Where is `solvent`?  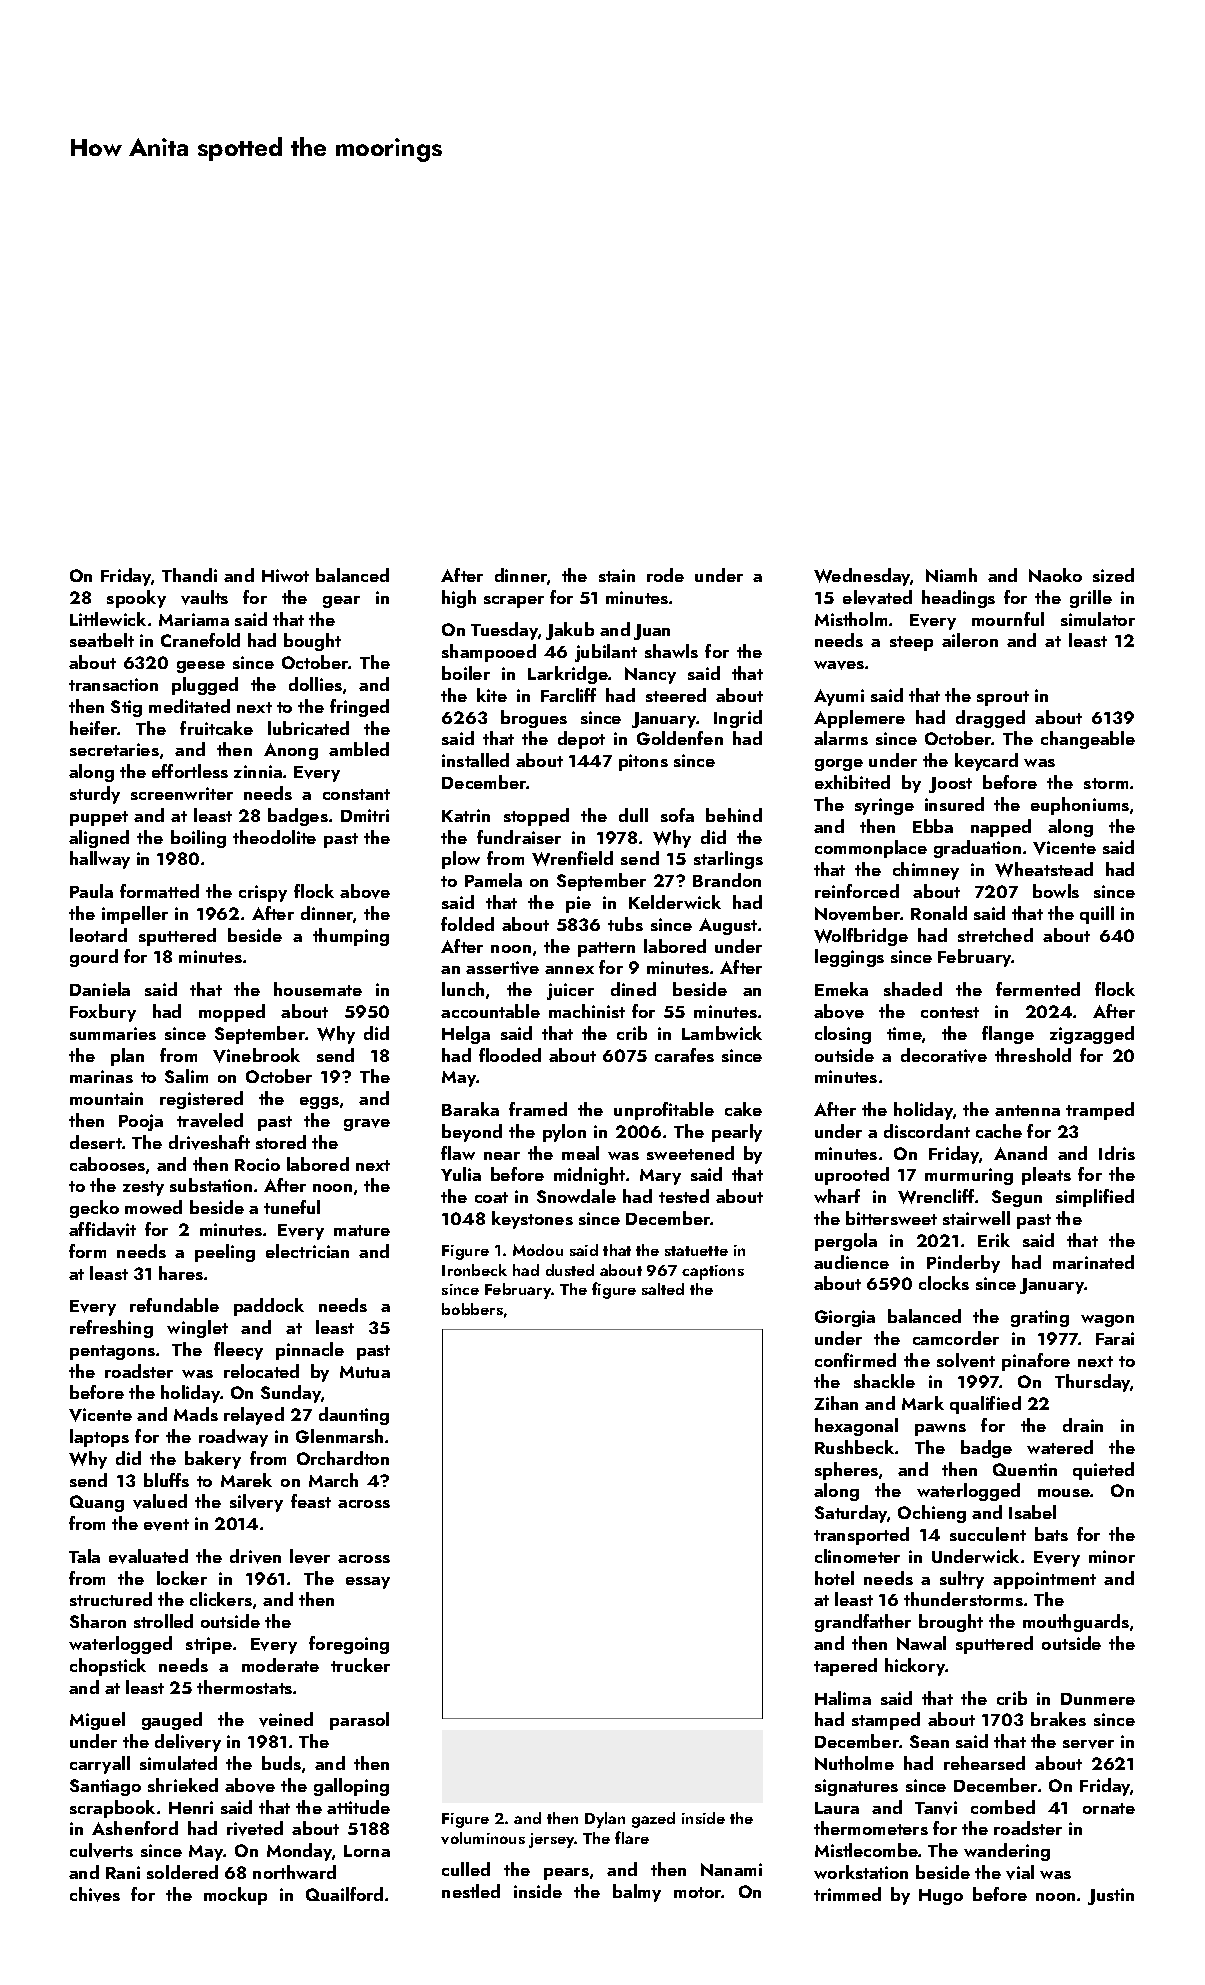
solvent is located at coordinates (966, 1360).
